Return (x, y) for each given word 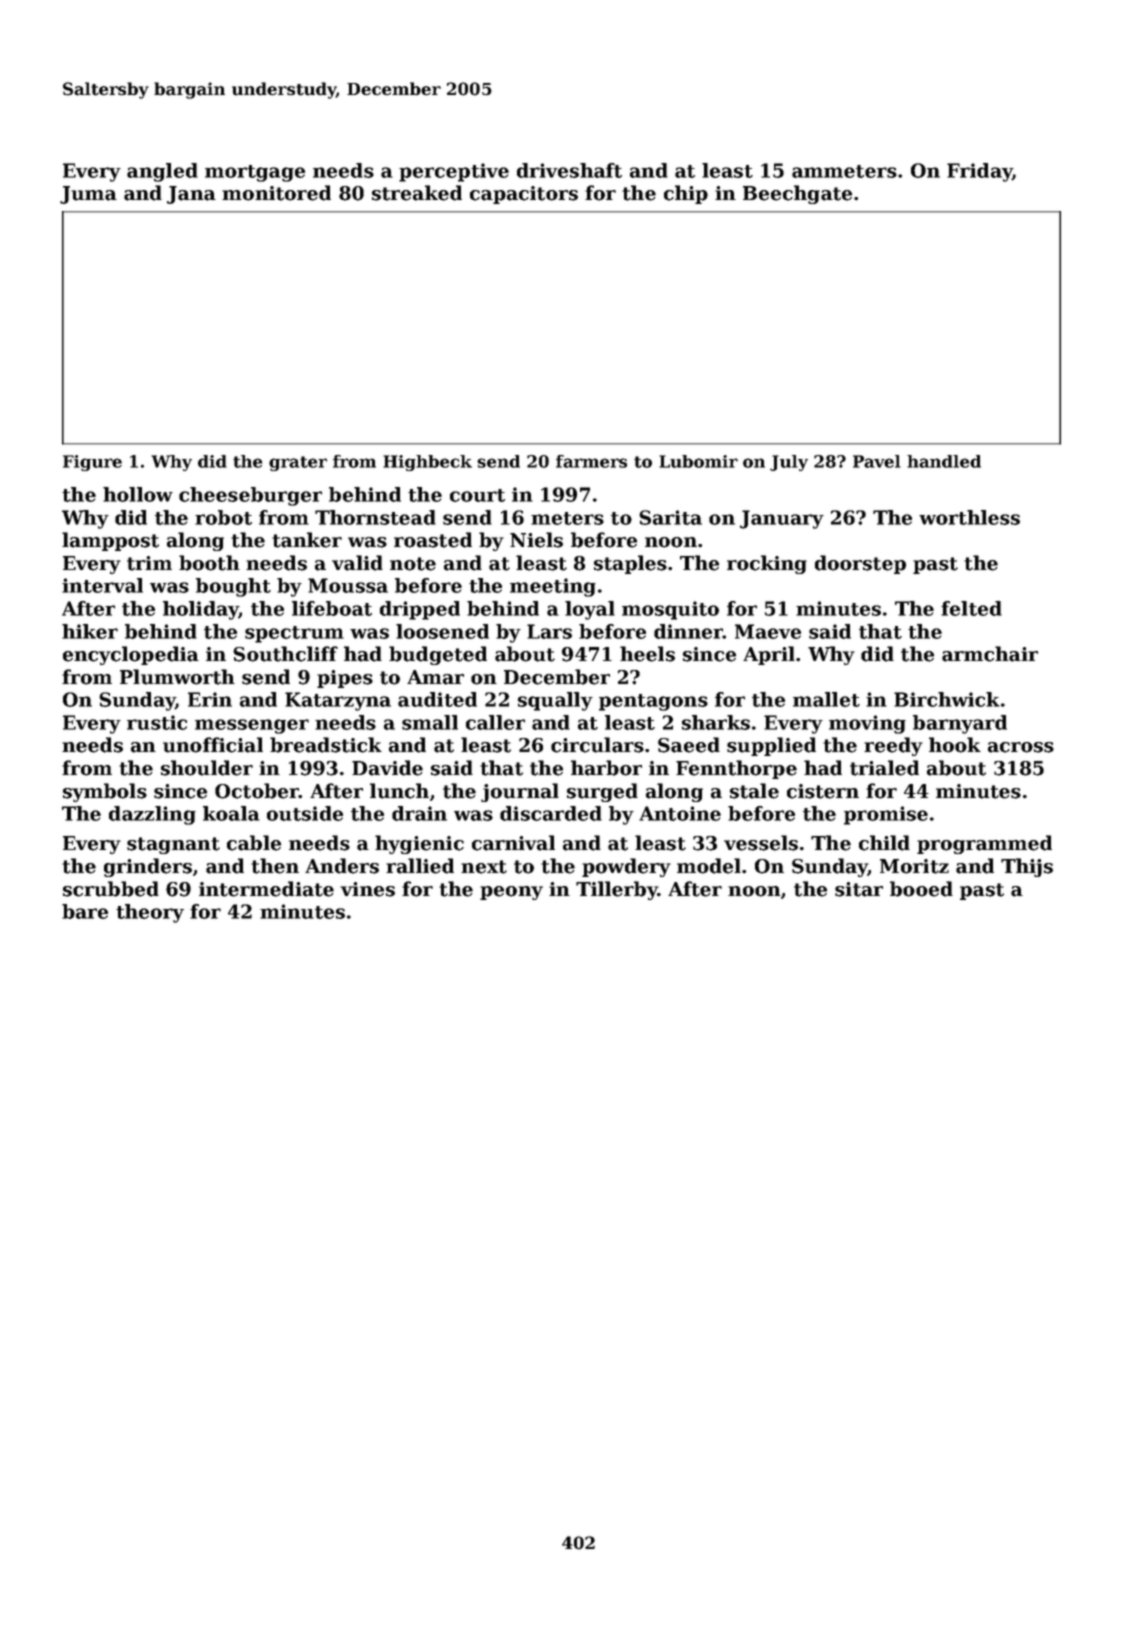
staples (630, 564)
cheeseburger (250, 496)
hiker (90, 631)
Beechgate (797, 194)
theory (150, 913)
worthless (969, 517)
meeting (553, 587)
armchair (990, 654)
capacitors (524, 195)
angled (162, 172)
